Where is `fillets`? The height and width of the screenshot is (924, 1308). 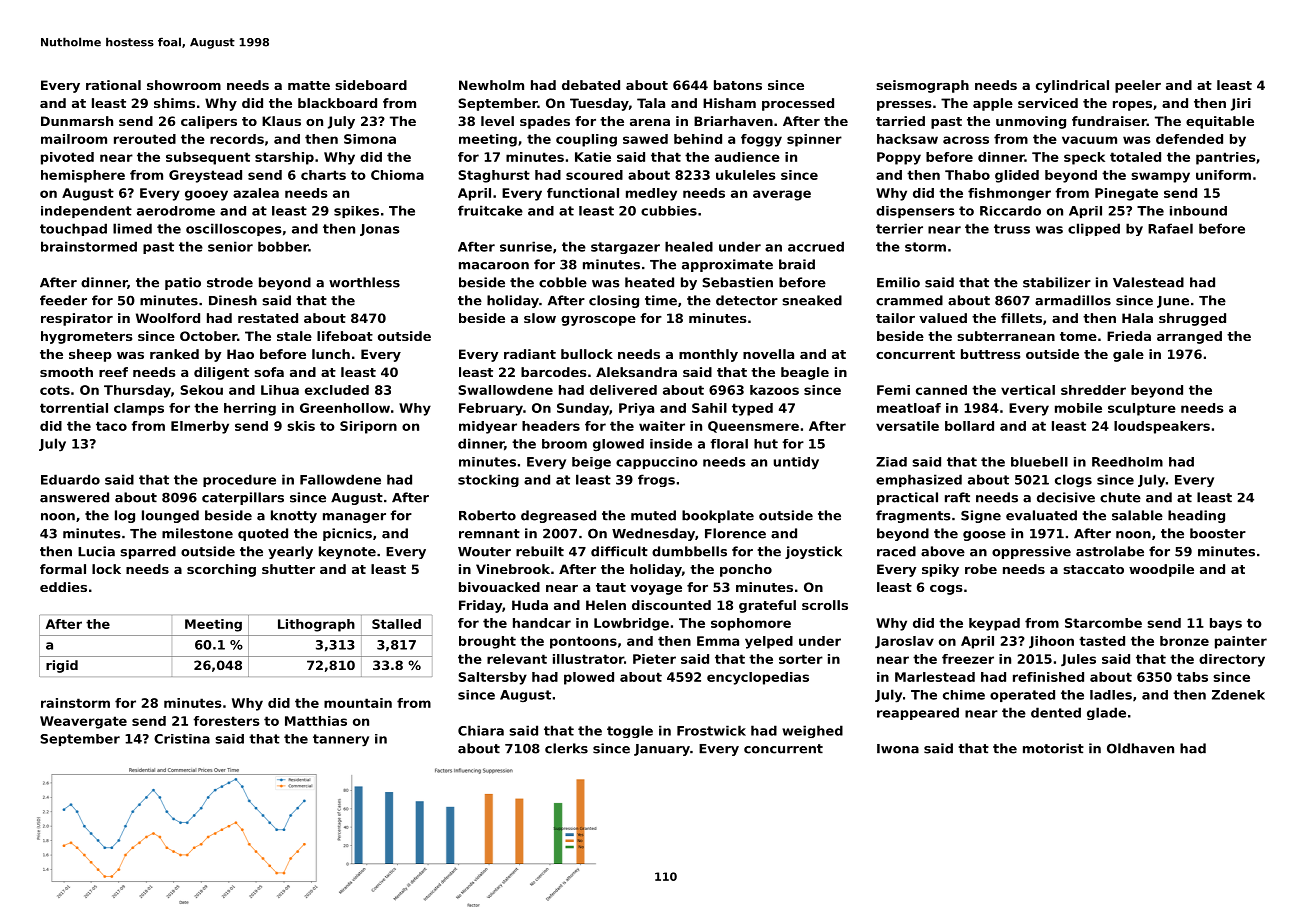 fillets is located at coordinates (1021, 318).
